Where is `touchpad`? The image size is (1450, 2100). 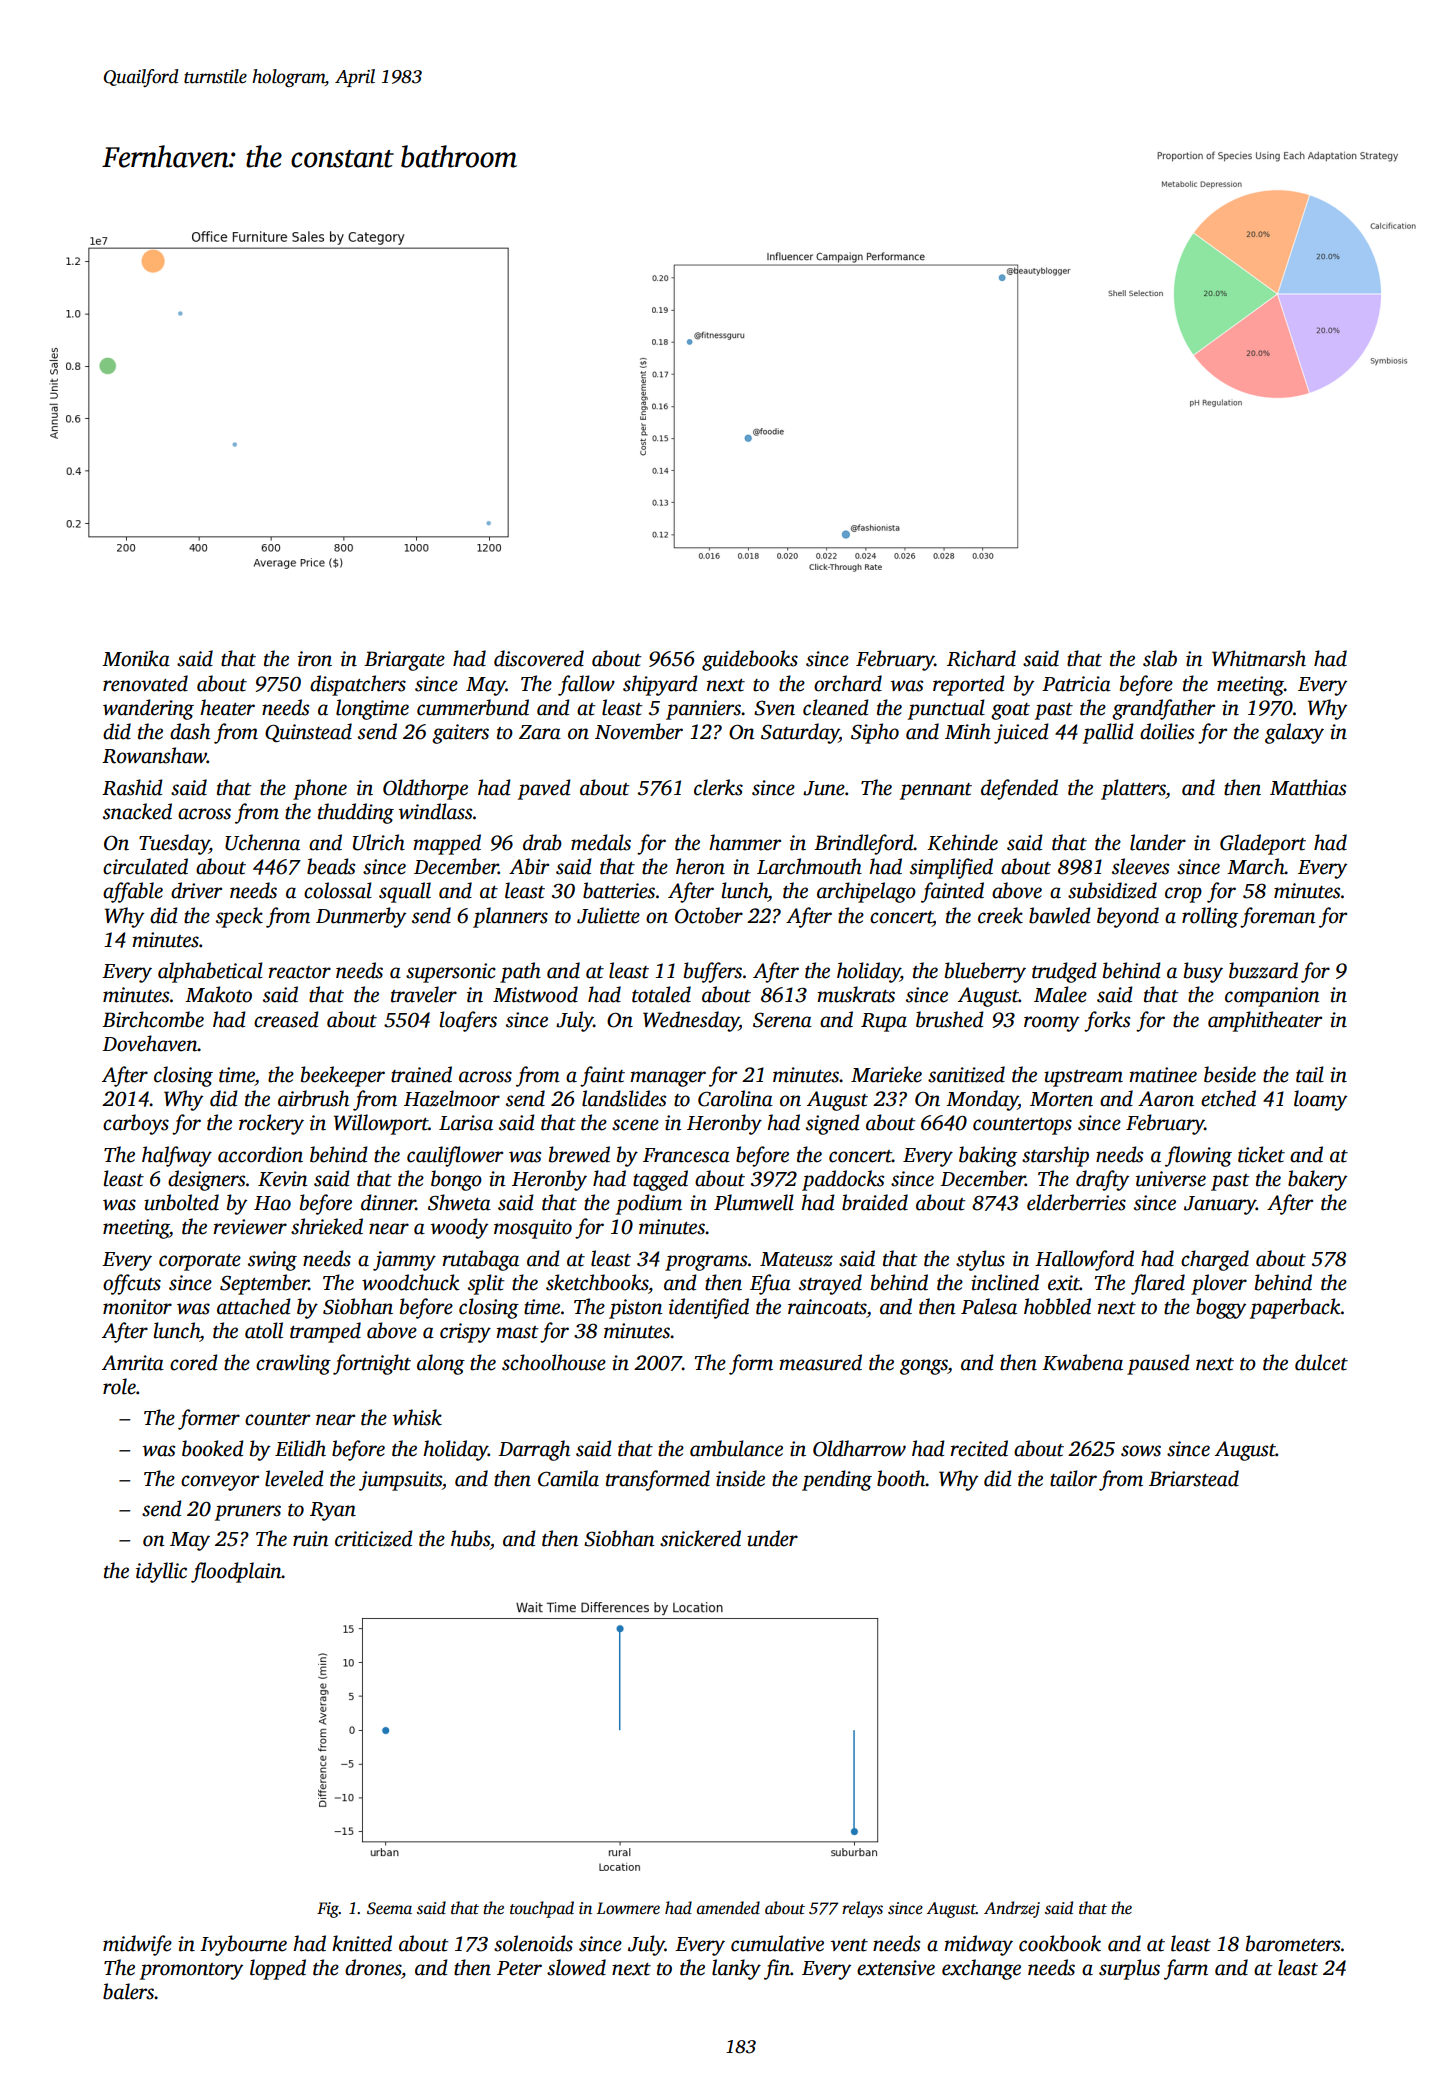
touchpad is located at coordinates (542, 1909).
